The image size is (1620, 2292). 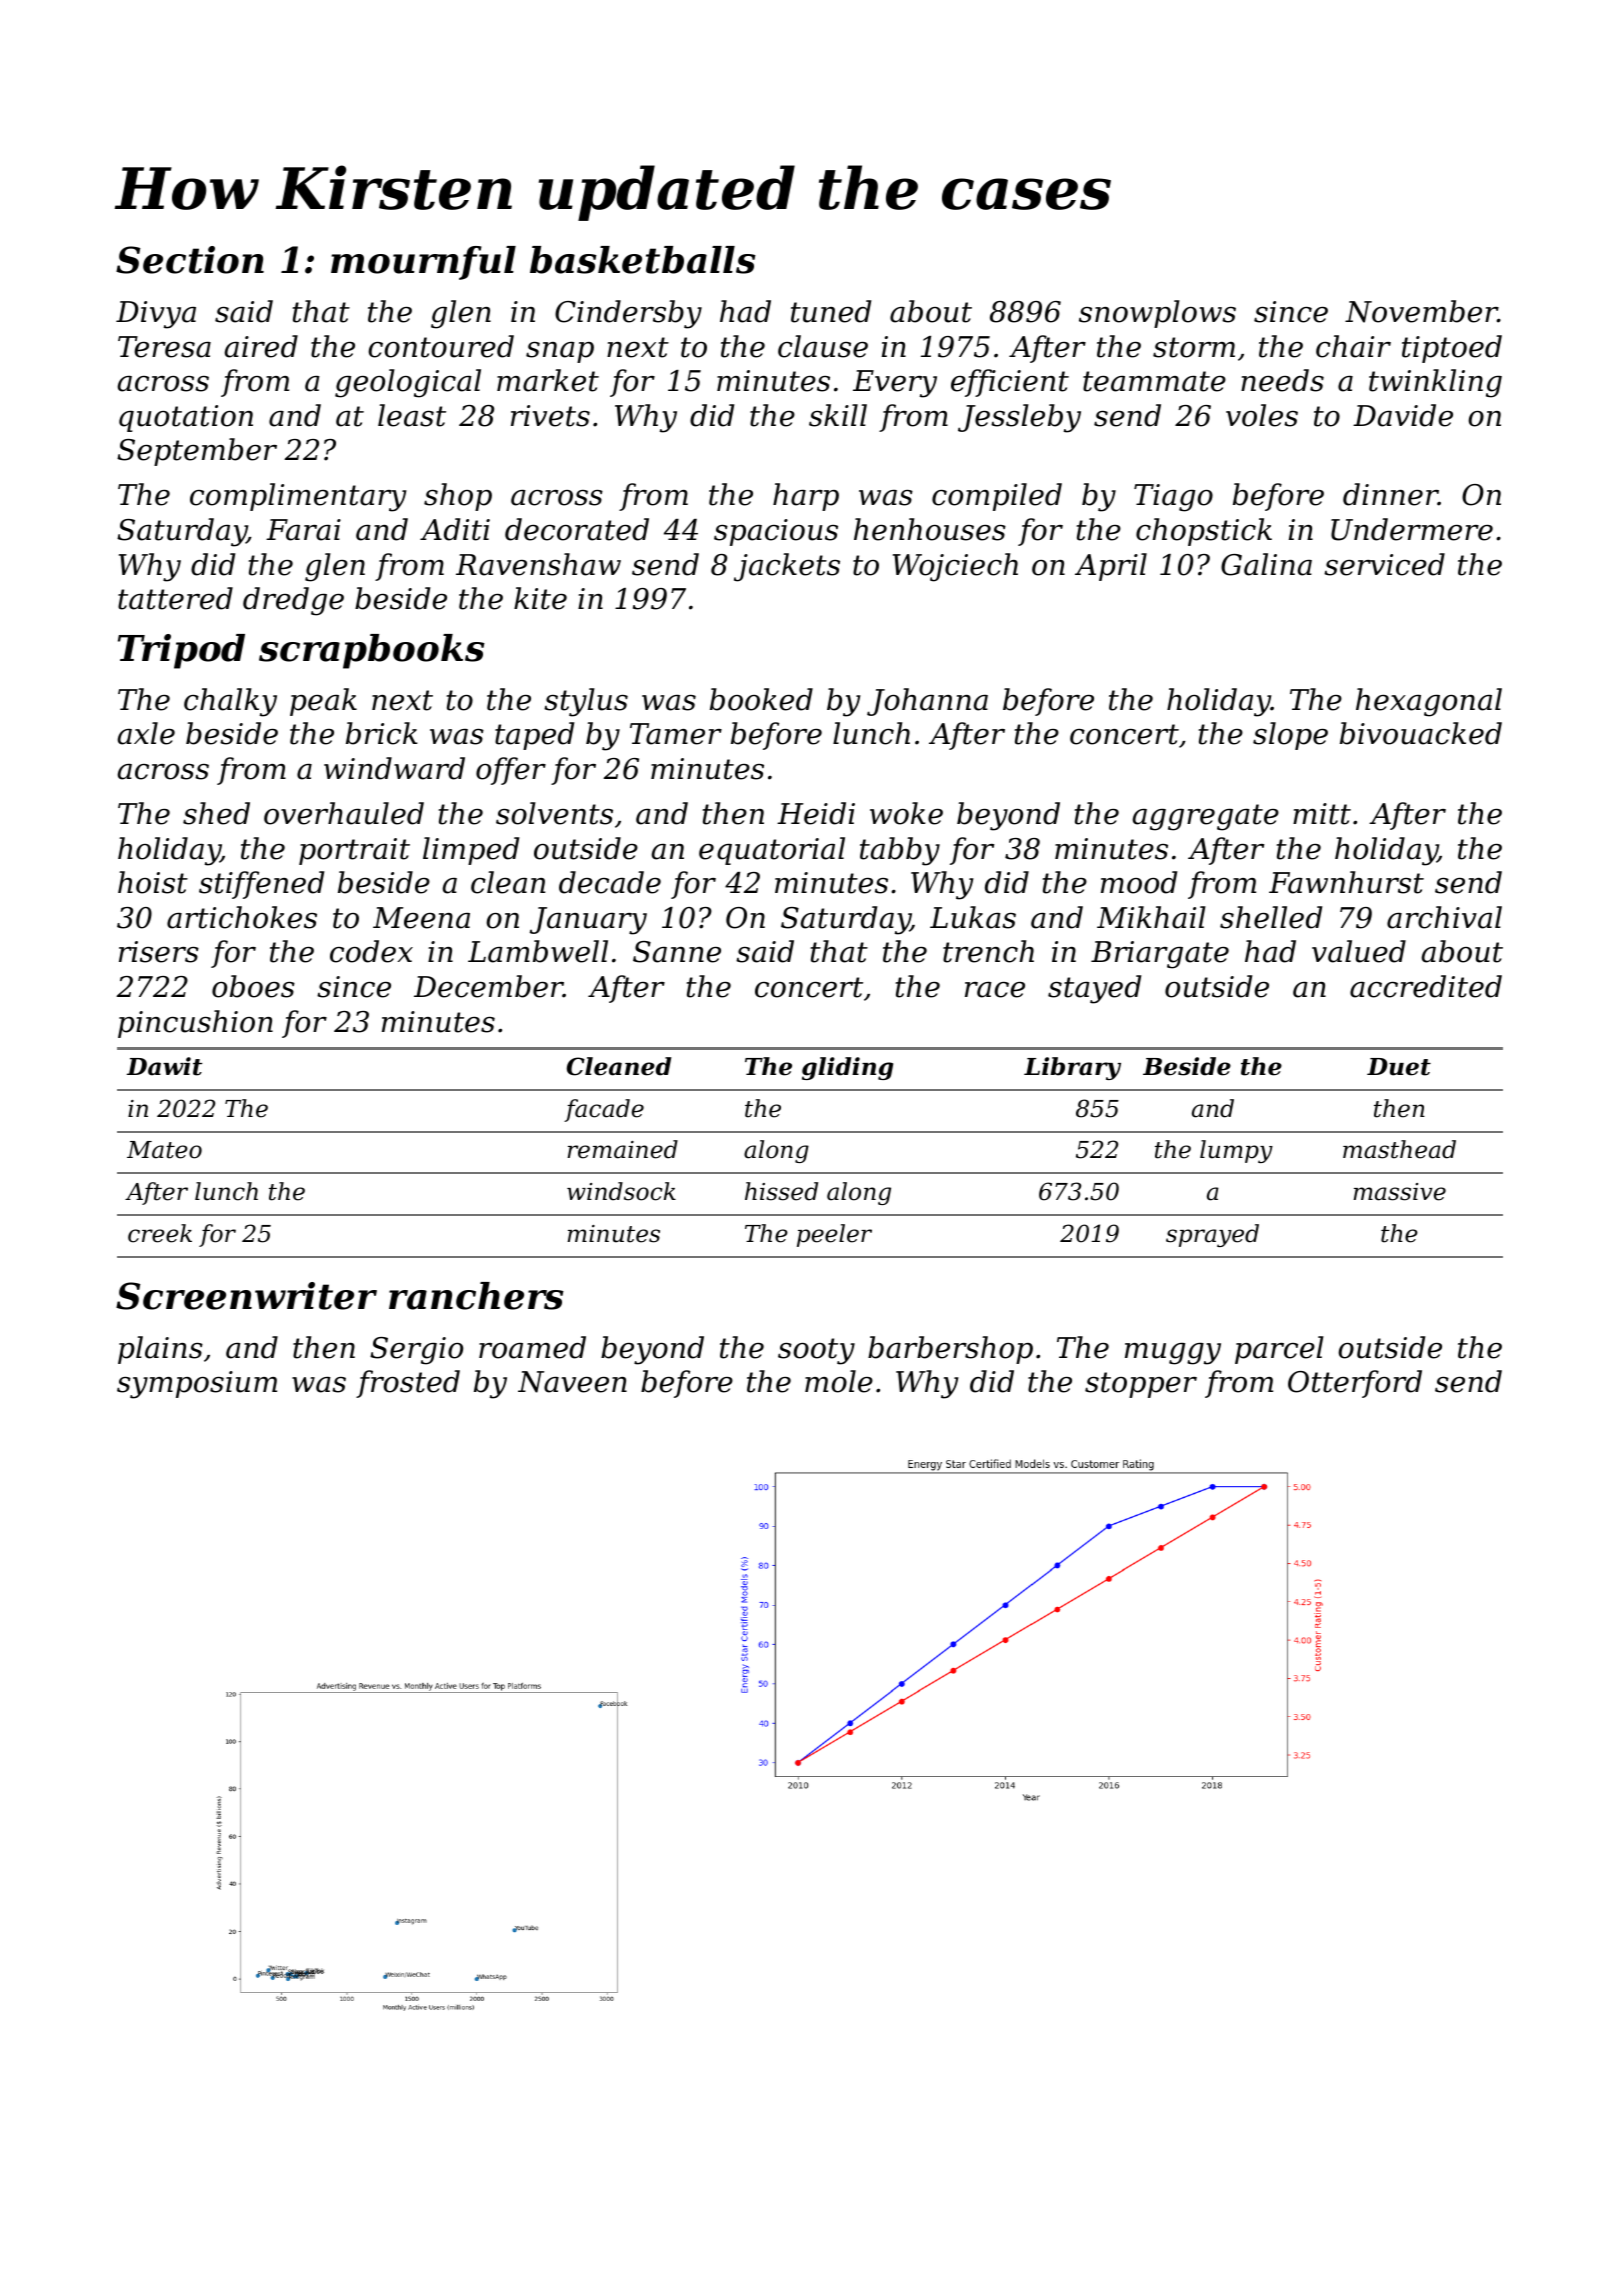 What do you see at coordinates (816, 813) in the screenshot?
I see `Heidi` at bounding box center [816, 813].
